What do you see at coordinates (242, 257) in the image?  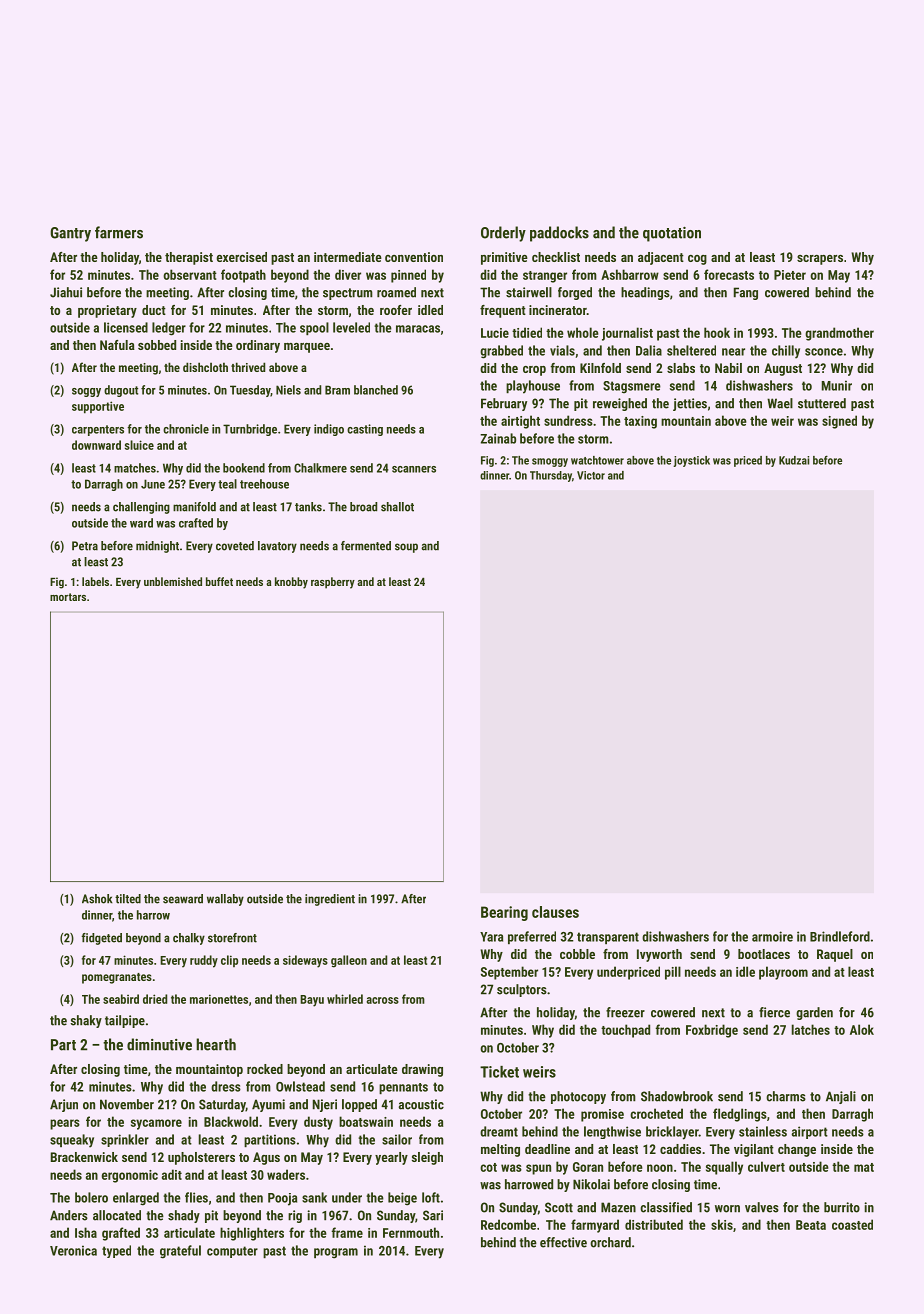 I see `exercised` at bounding box center [242, 257].
